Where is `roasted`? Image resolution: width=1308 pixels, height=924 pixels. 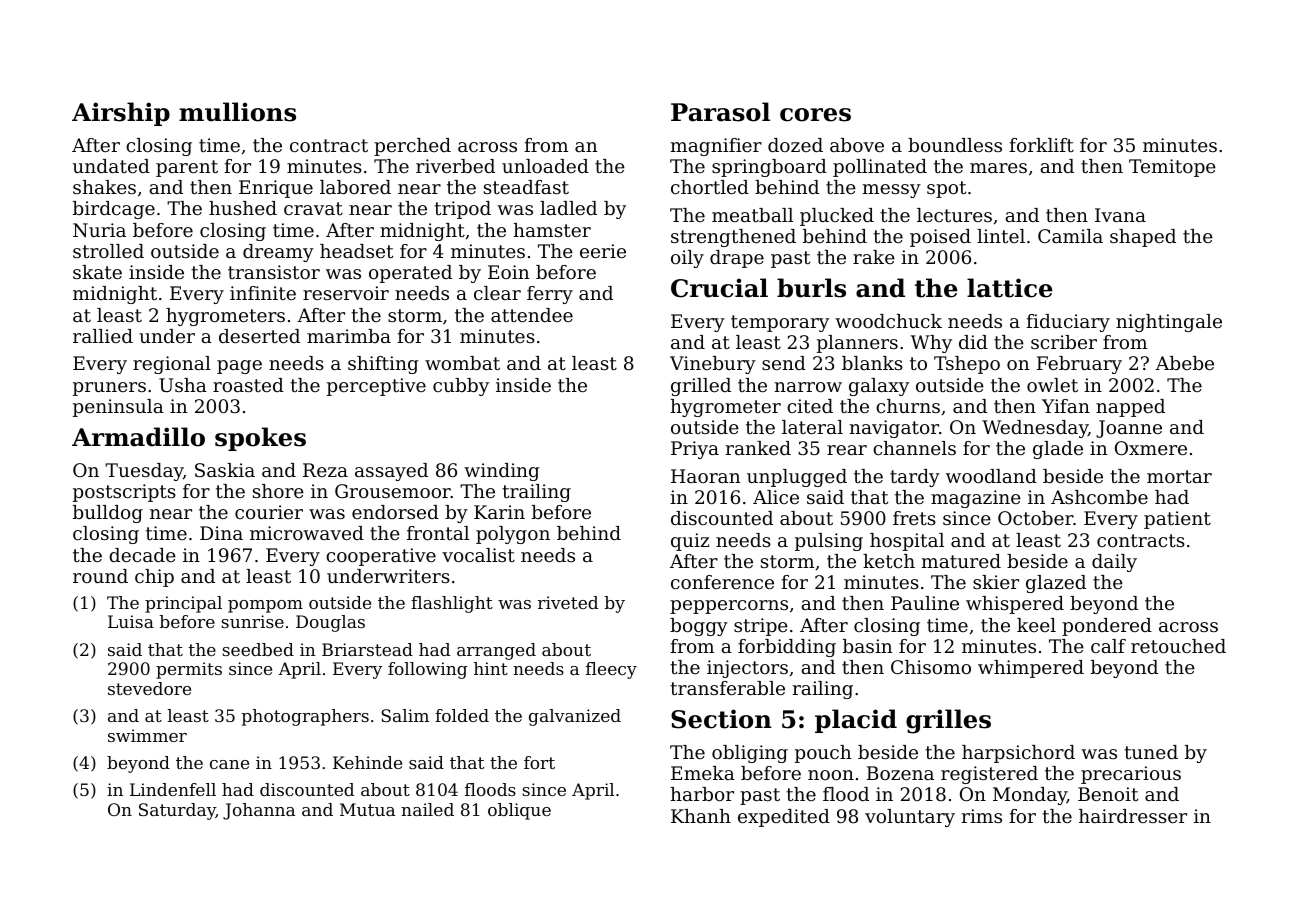
roasted is located at coordinates (248, 385).
